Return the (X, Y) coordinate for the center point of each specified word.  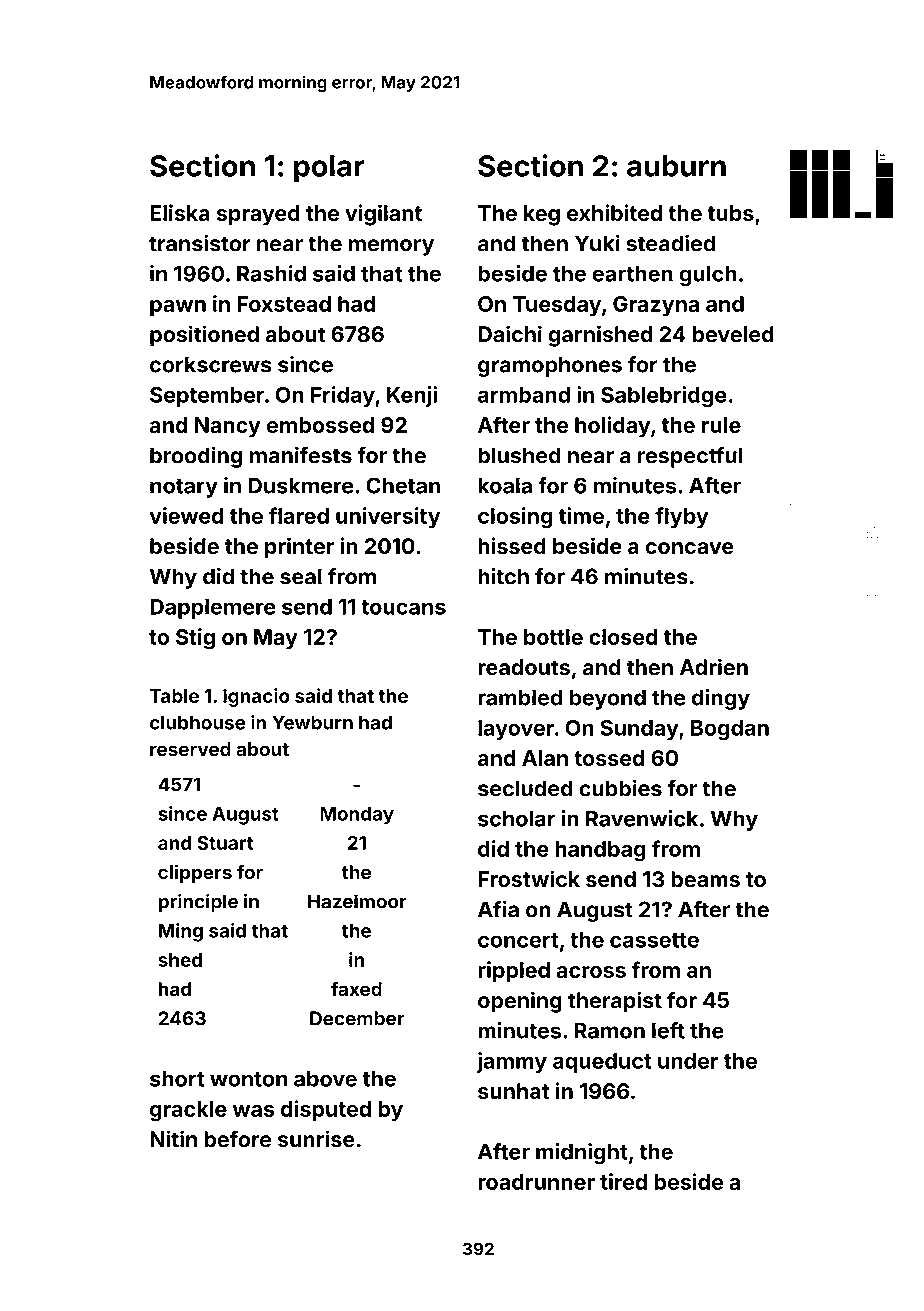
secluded (525, 788)
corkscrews (211, 364)
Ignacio (256, 697)
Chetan (403, 485)
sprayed (258, 215)
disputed (326, 1110)
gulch (708, 275)
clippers (195, 873)
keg (542, 215)
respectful (690, 457)
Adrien (714, 667)
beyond (608, 699)
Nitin (173, 1138)
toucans (403, 607)
